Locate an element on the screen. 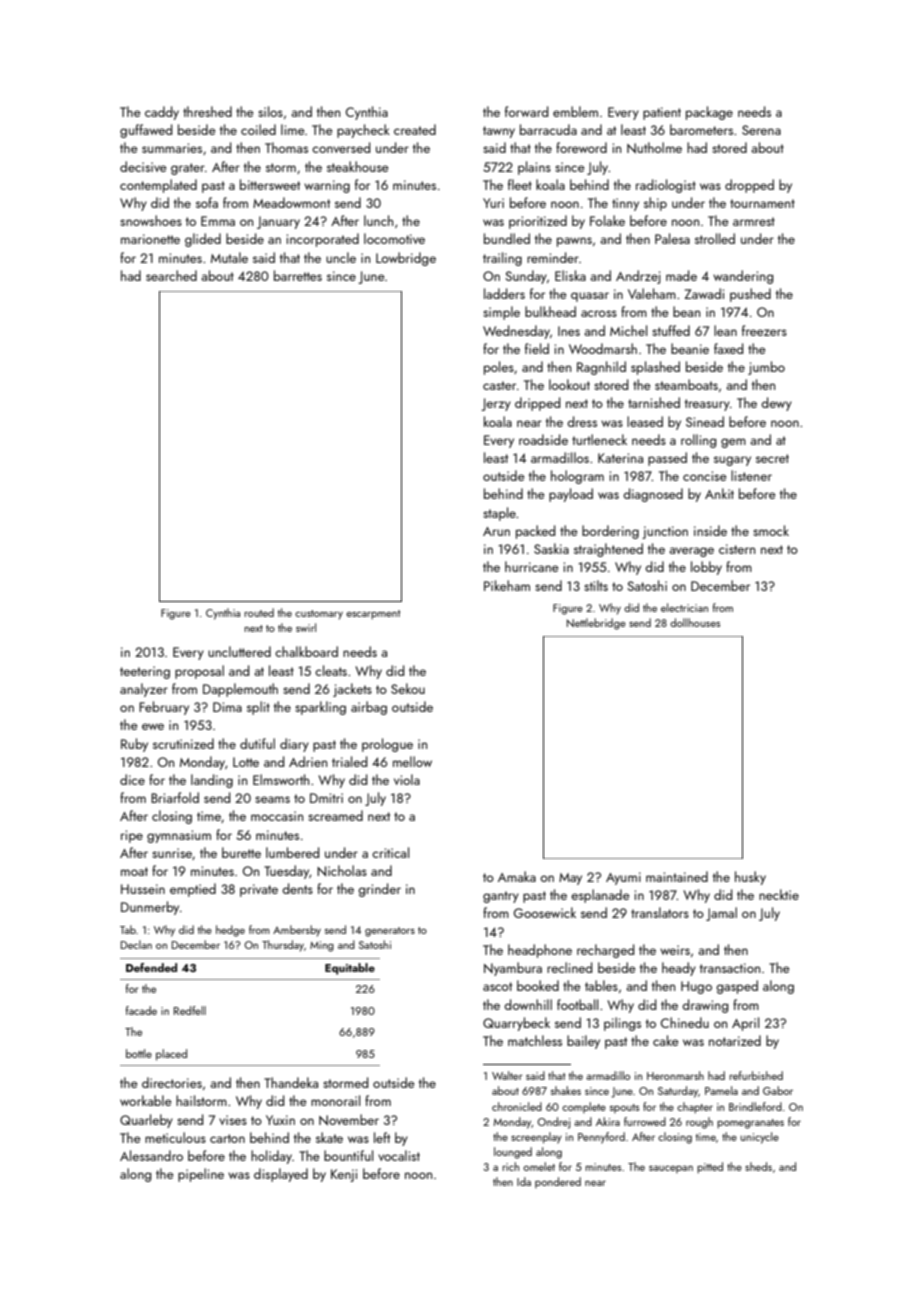 This screenshot has height=1308, width=924. fleet is located at coordinates (520, 184).
